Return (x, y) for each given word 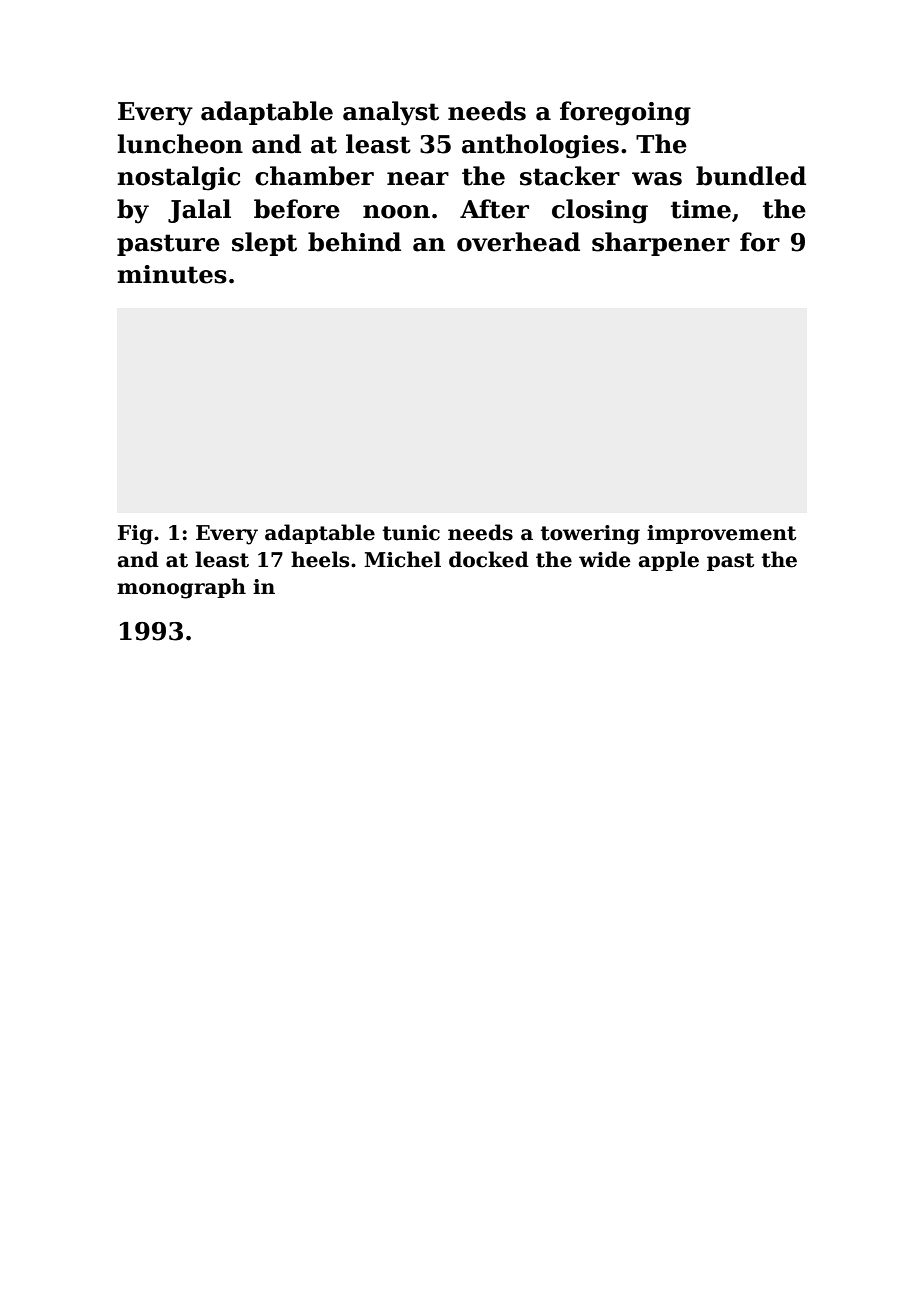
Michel (402, 559)
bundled (751, 176)
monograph (181, 588)
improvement (721, 534)
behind (354, 242)
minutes (172, 274)
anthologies (540, 146)
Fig (135, 535)
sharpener (661, 244)
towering (590, 535)
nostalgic (179, 178)
